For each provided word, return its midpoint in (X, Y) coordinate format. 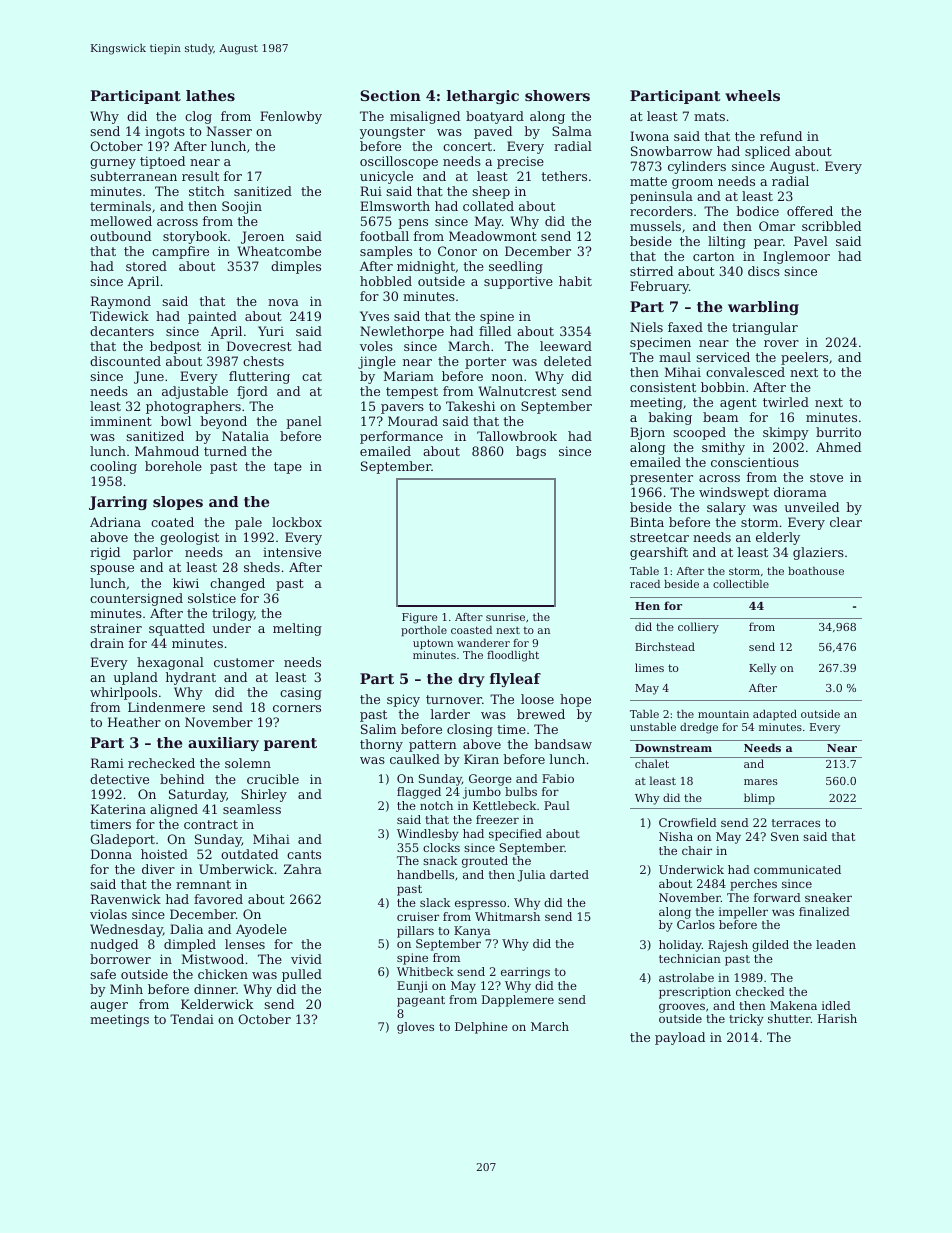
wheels (752, 95)
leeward (566, 346)
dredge (699, 728)
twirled (786, 402)
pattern (433, 746)
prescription (695, 993)
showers (557, 95)
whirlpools (123, 693)
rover (781, 343)
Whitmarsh (507, 916)
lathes (210, 95)
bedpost (175, 347)
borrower (120, 959)
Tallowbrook (517, 436)
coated (172, 522)
